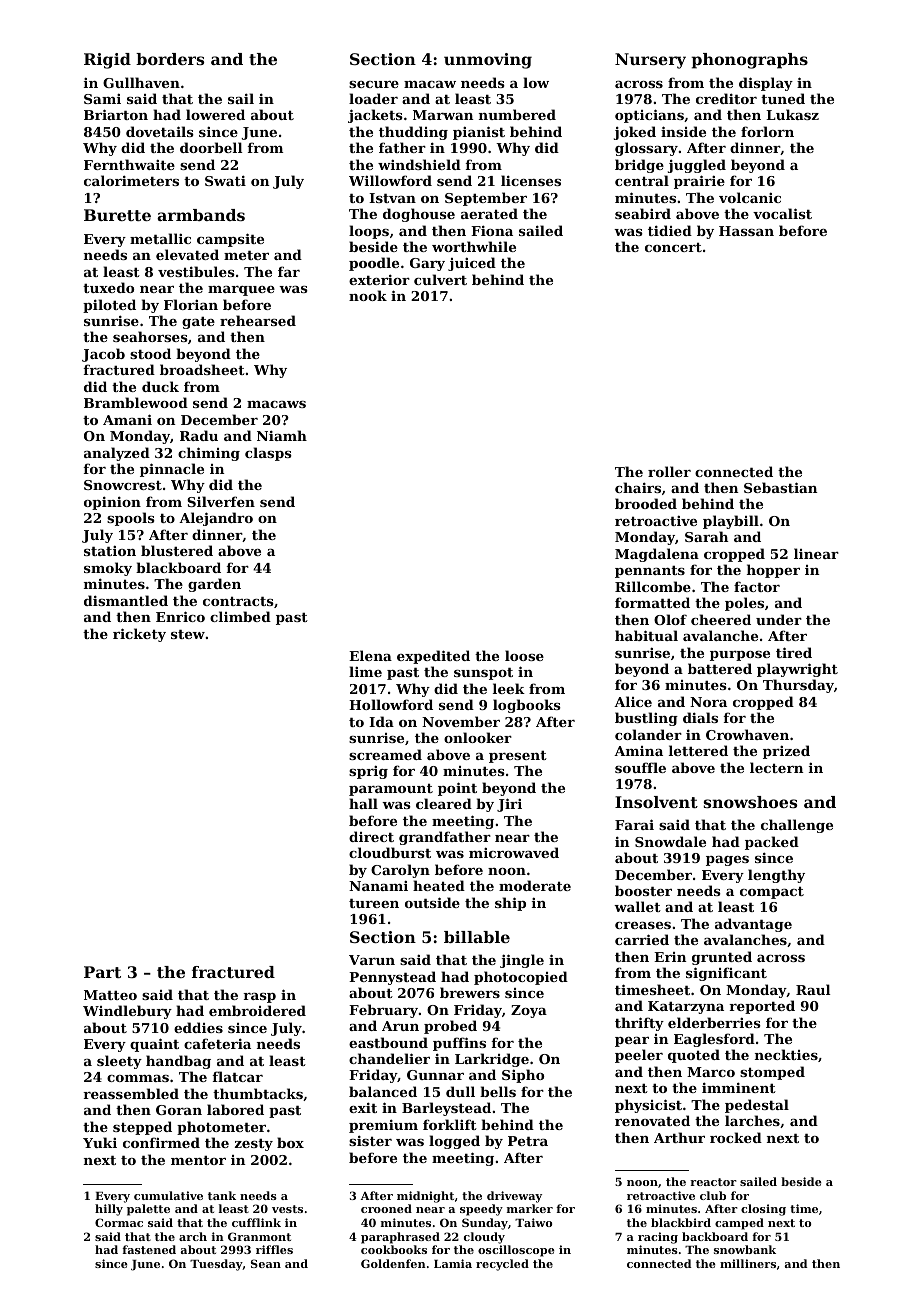 This screenshot has height=1308, width=924. Describe the element at coordinates (510, 904) in the screenshot. I see `ship` at that location.
